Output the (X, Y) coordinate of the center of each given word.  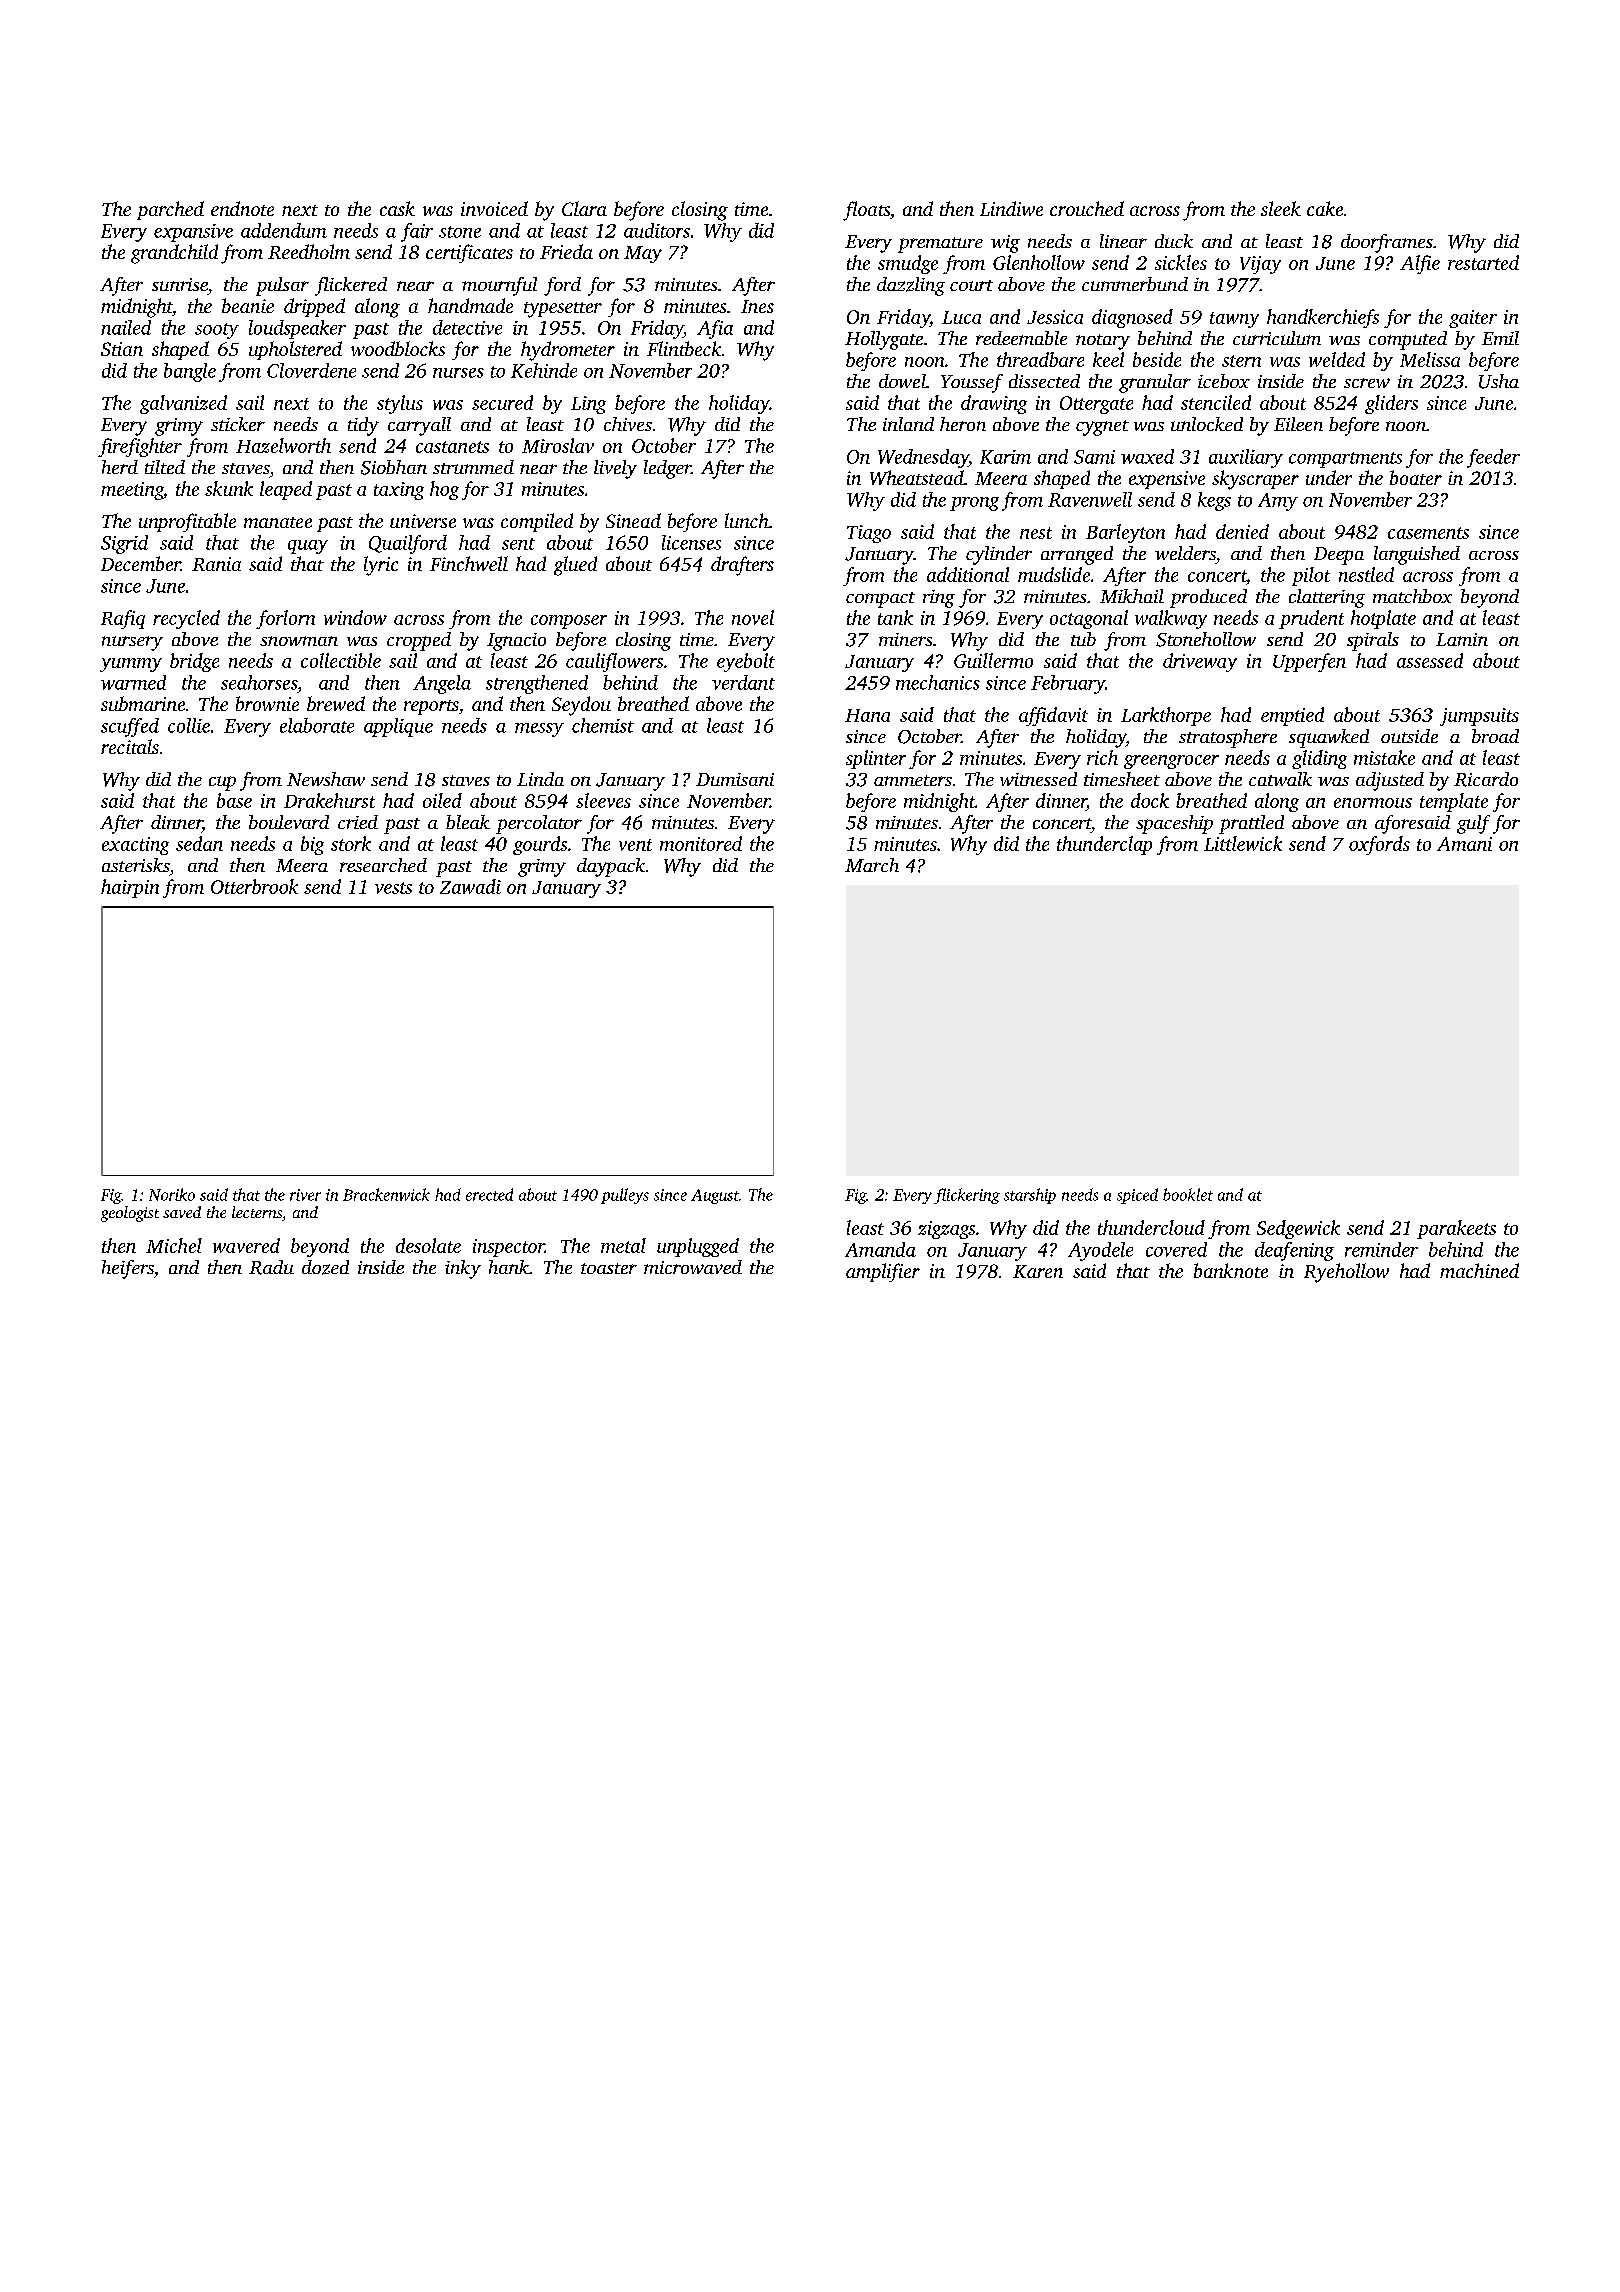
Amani (1464, 844)
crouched (1087, 208)
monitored (701, 843)
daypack (611, 867)
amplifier (883, 1272)
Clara (584, 208)
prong (974, 504)
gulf (1473, 824)
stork (351, 843)
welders (1185, 553)
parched (170, 210)
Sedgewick (1298, 1229)
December (141, 563)
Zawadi (470, 886)
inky (463, 1269)
